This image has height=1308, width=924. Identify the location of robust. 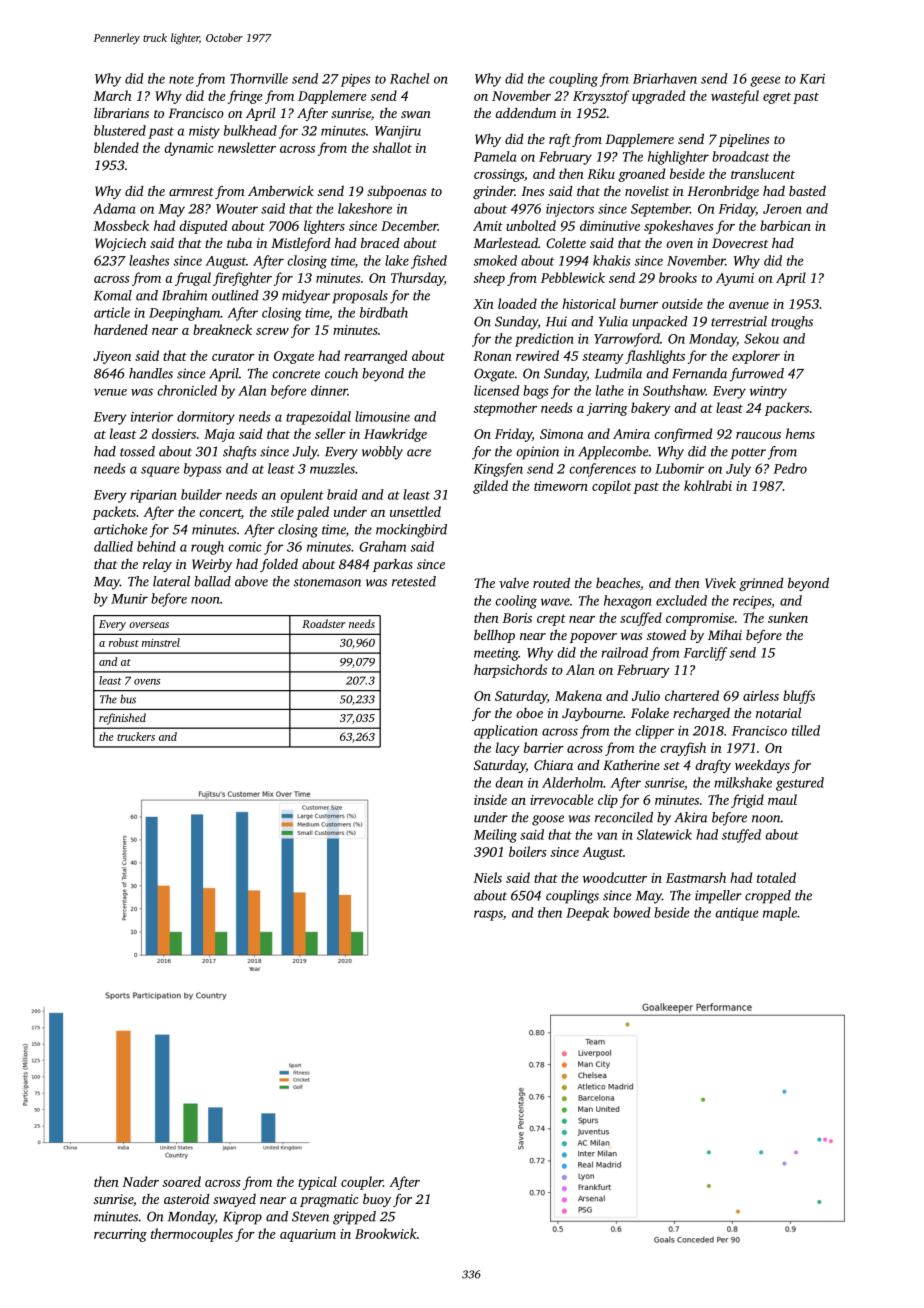
(124, 642).
